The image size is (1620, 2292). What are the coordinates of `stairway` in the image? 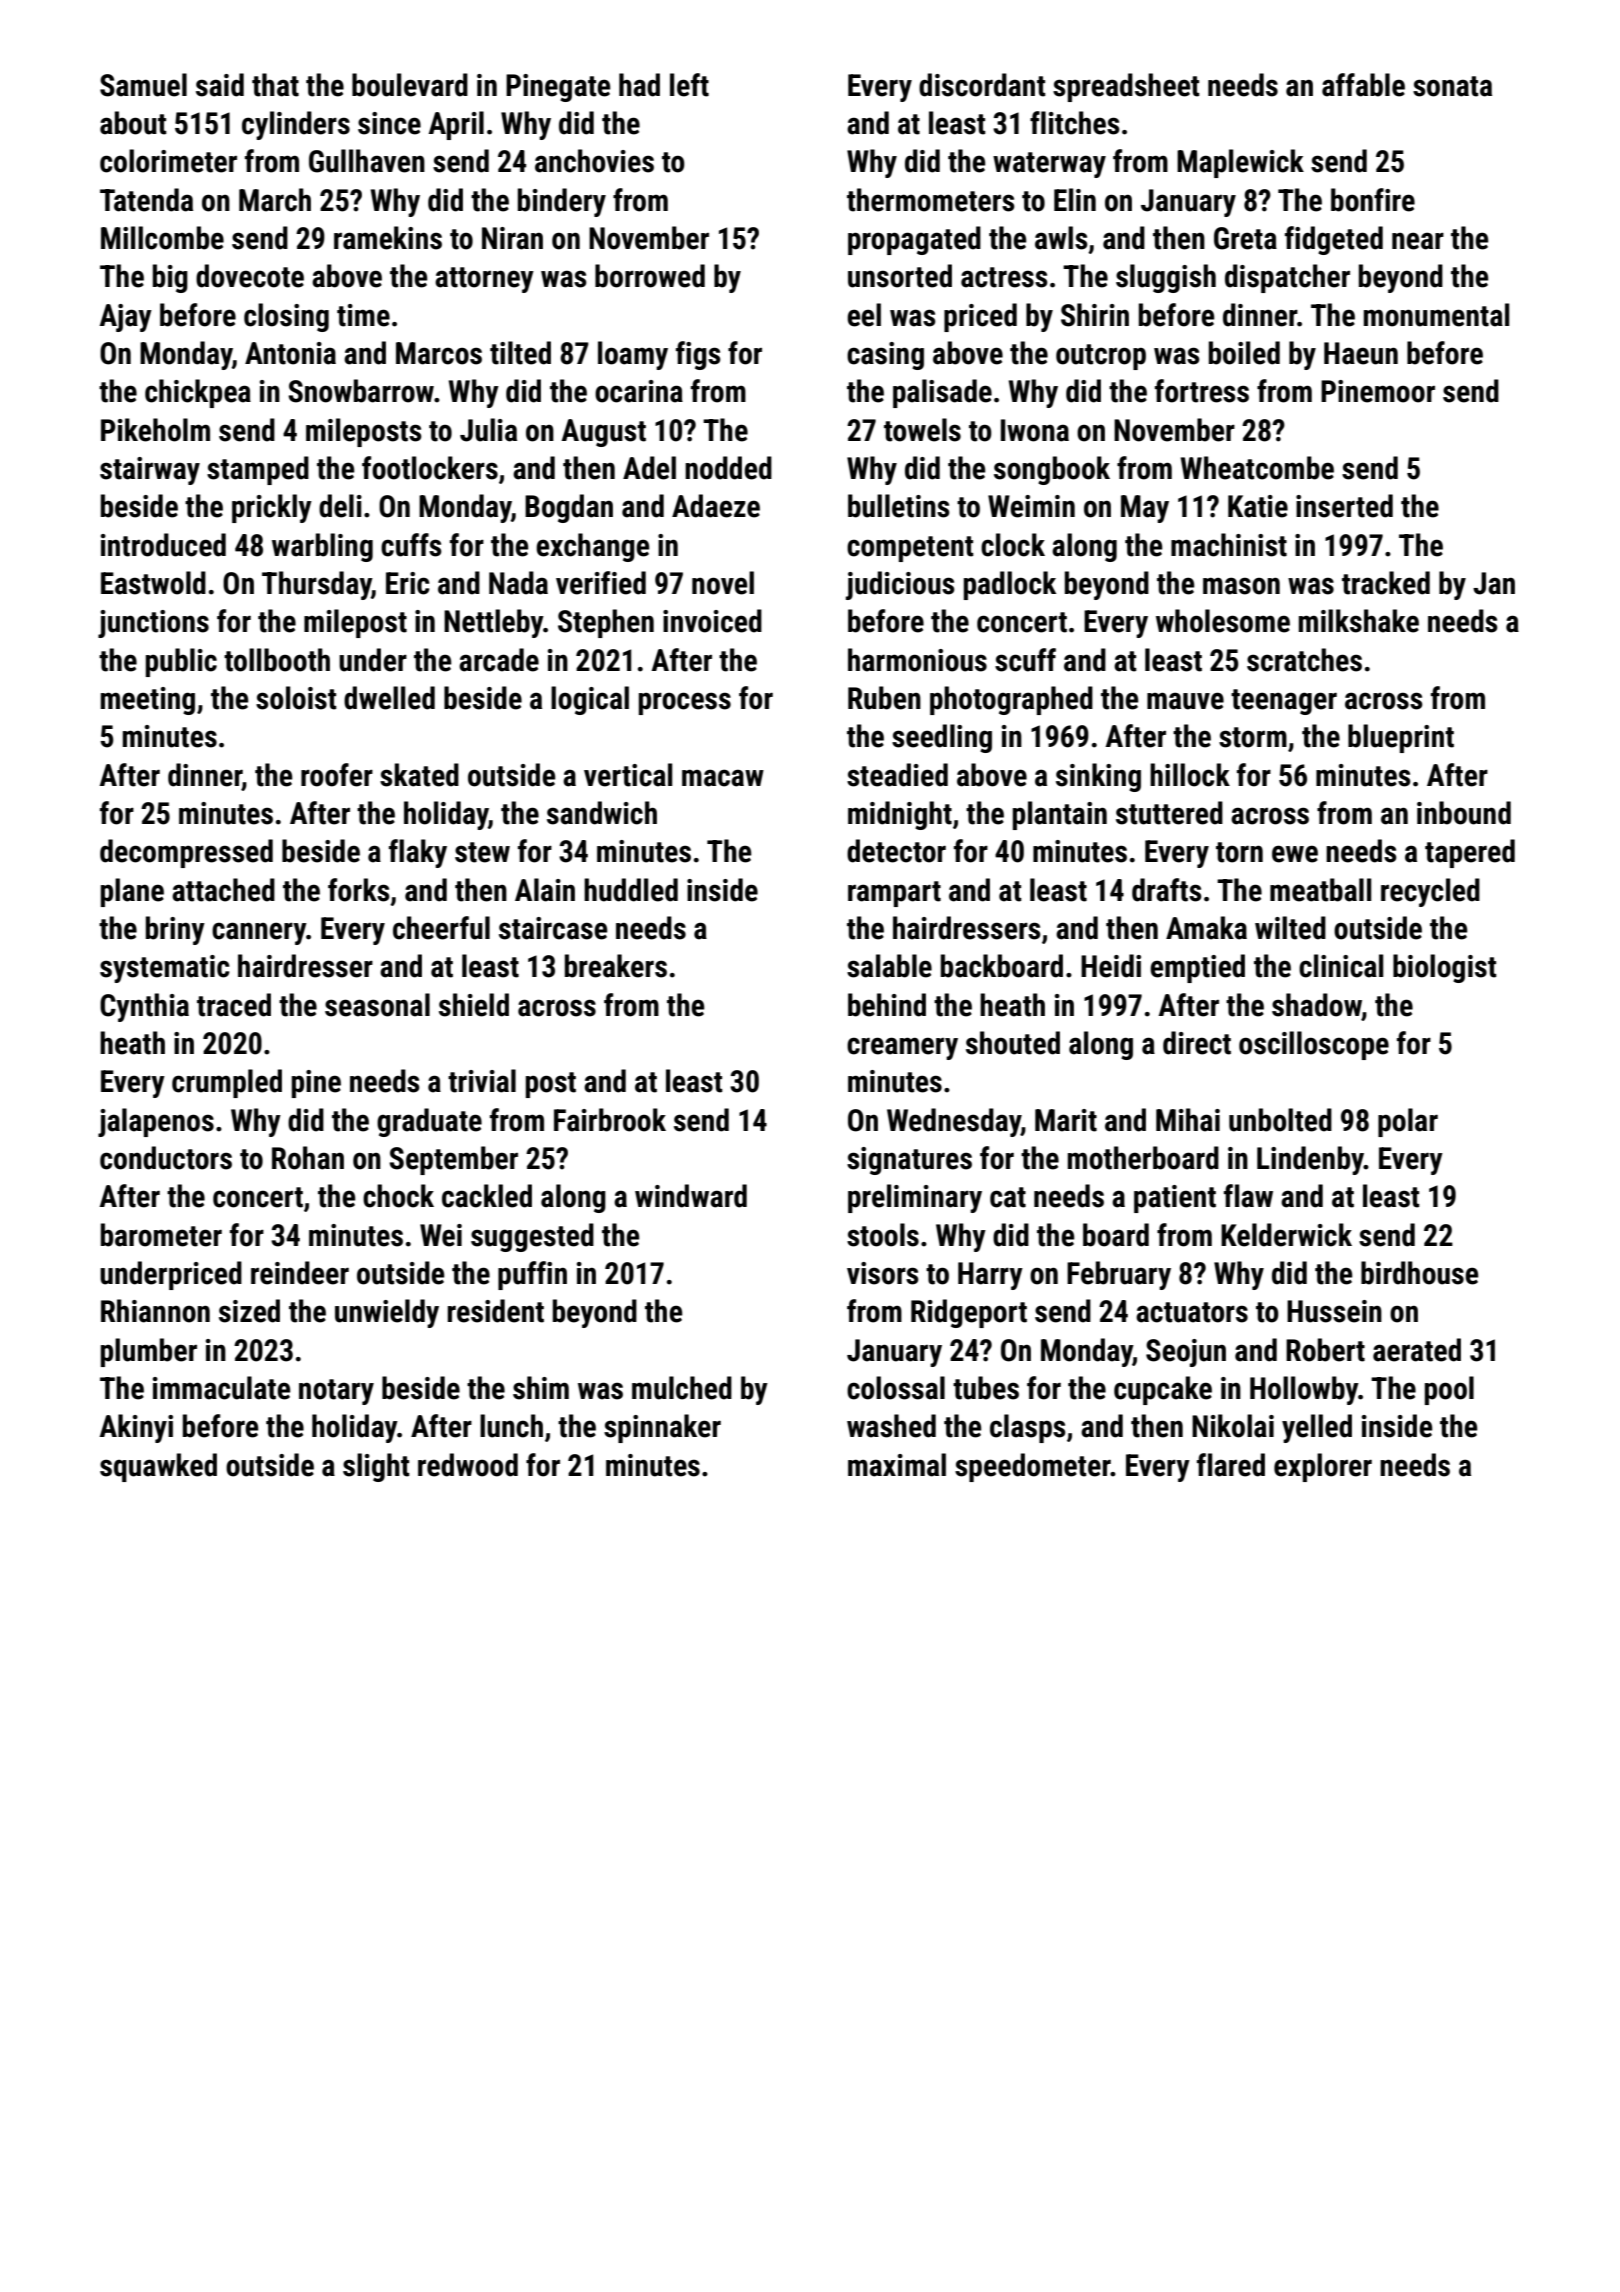 It's located at (150, 471).
